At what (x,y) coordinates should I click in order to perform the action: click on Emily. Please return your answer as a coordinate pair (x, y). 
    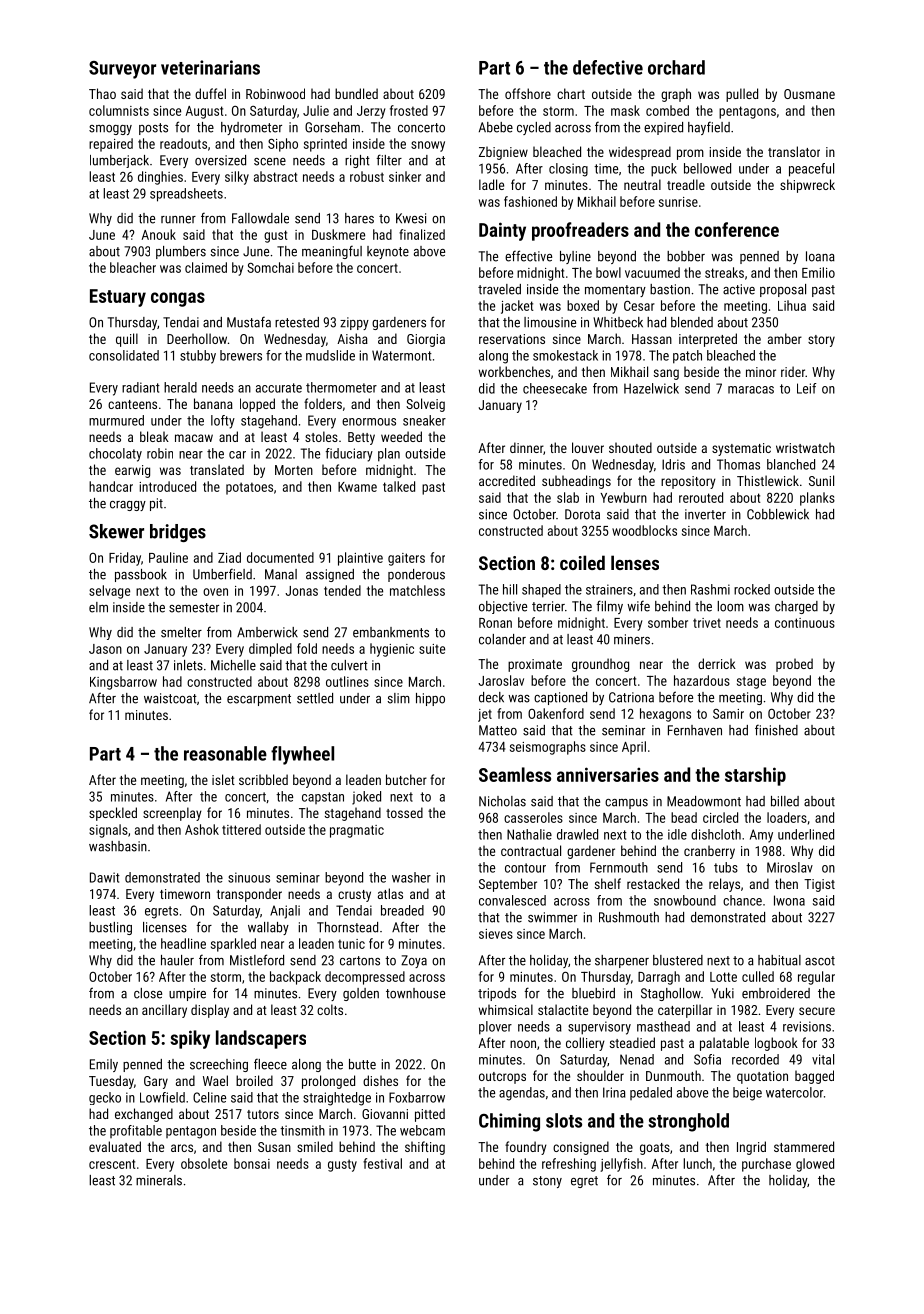
    Looking at the image, I should click on (104, 1065).
